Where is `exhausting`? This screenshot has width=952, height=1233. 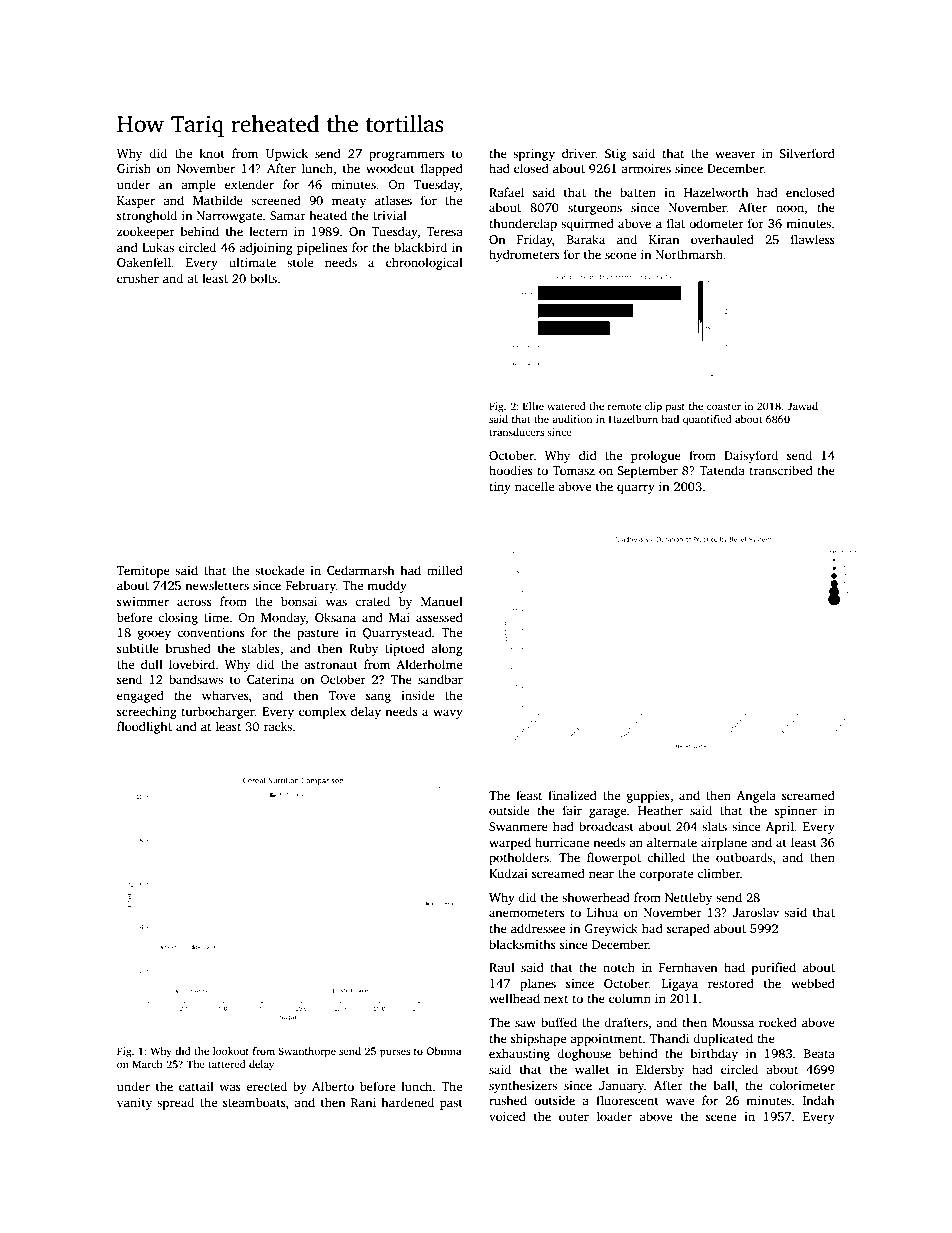 exhausting is located at coordinates (519, 1054).
